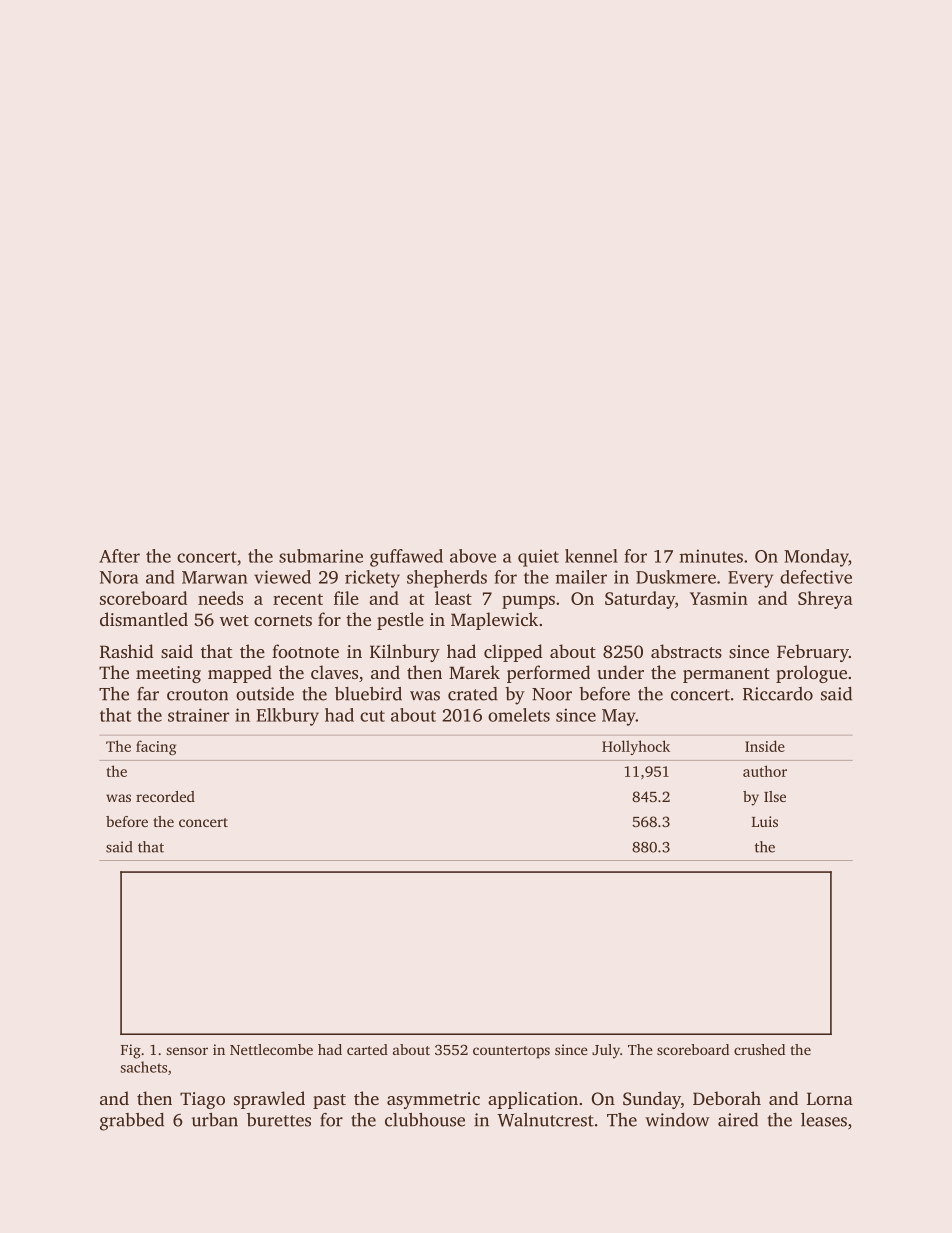 This screenshot has width=952, height=1233. What do you see at coordinates (765, 821) in the screenshot?
I see `Luis` at bounding box center [765, 821].
